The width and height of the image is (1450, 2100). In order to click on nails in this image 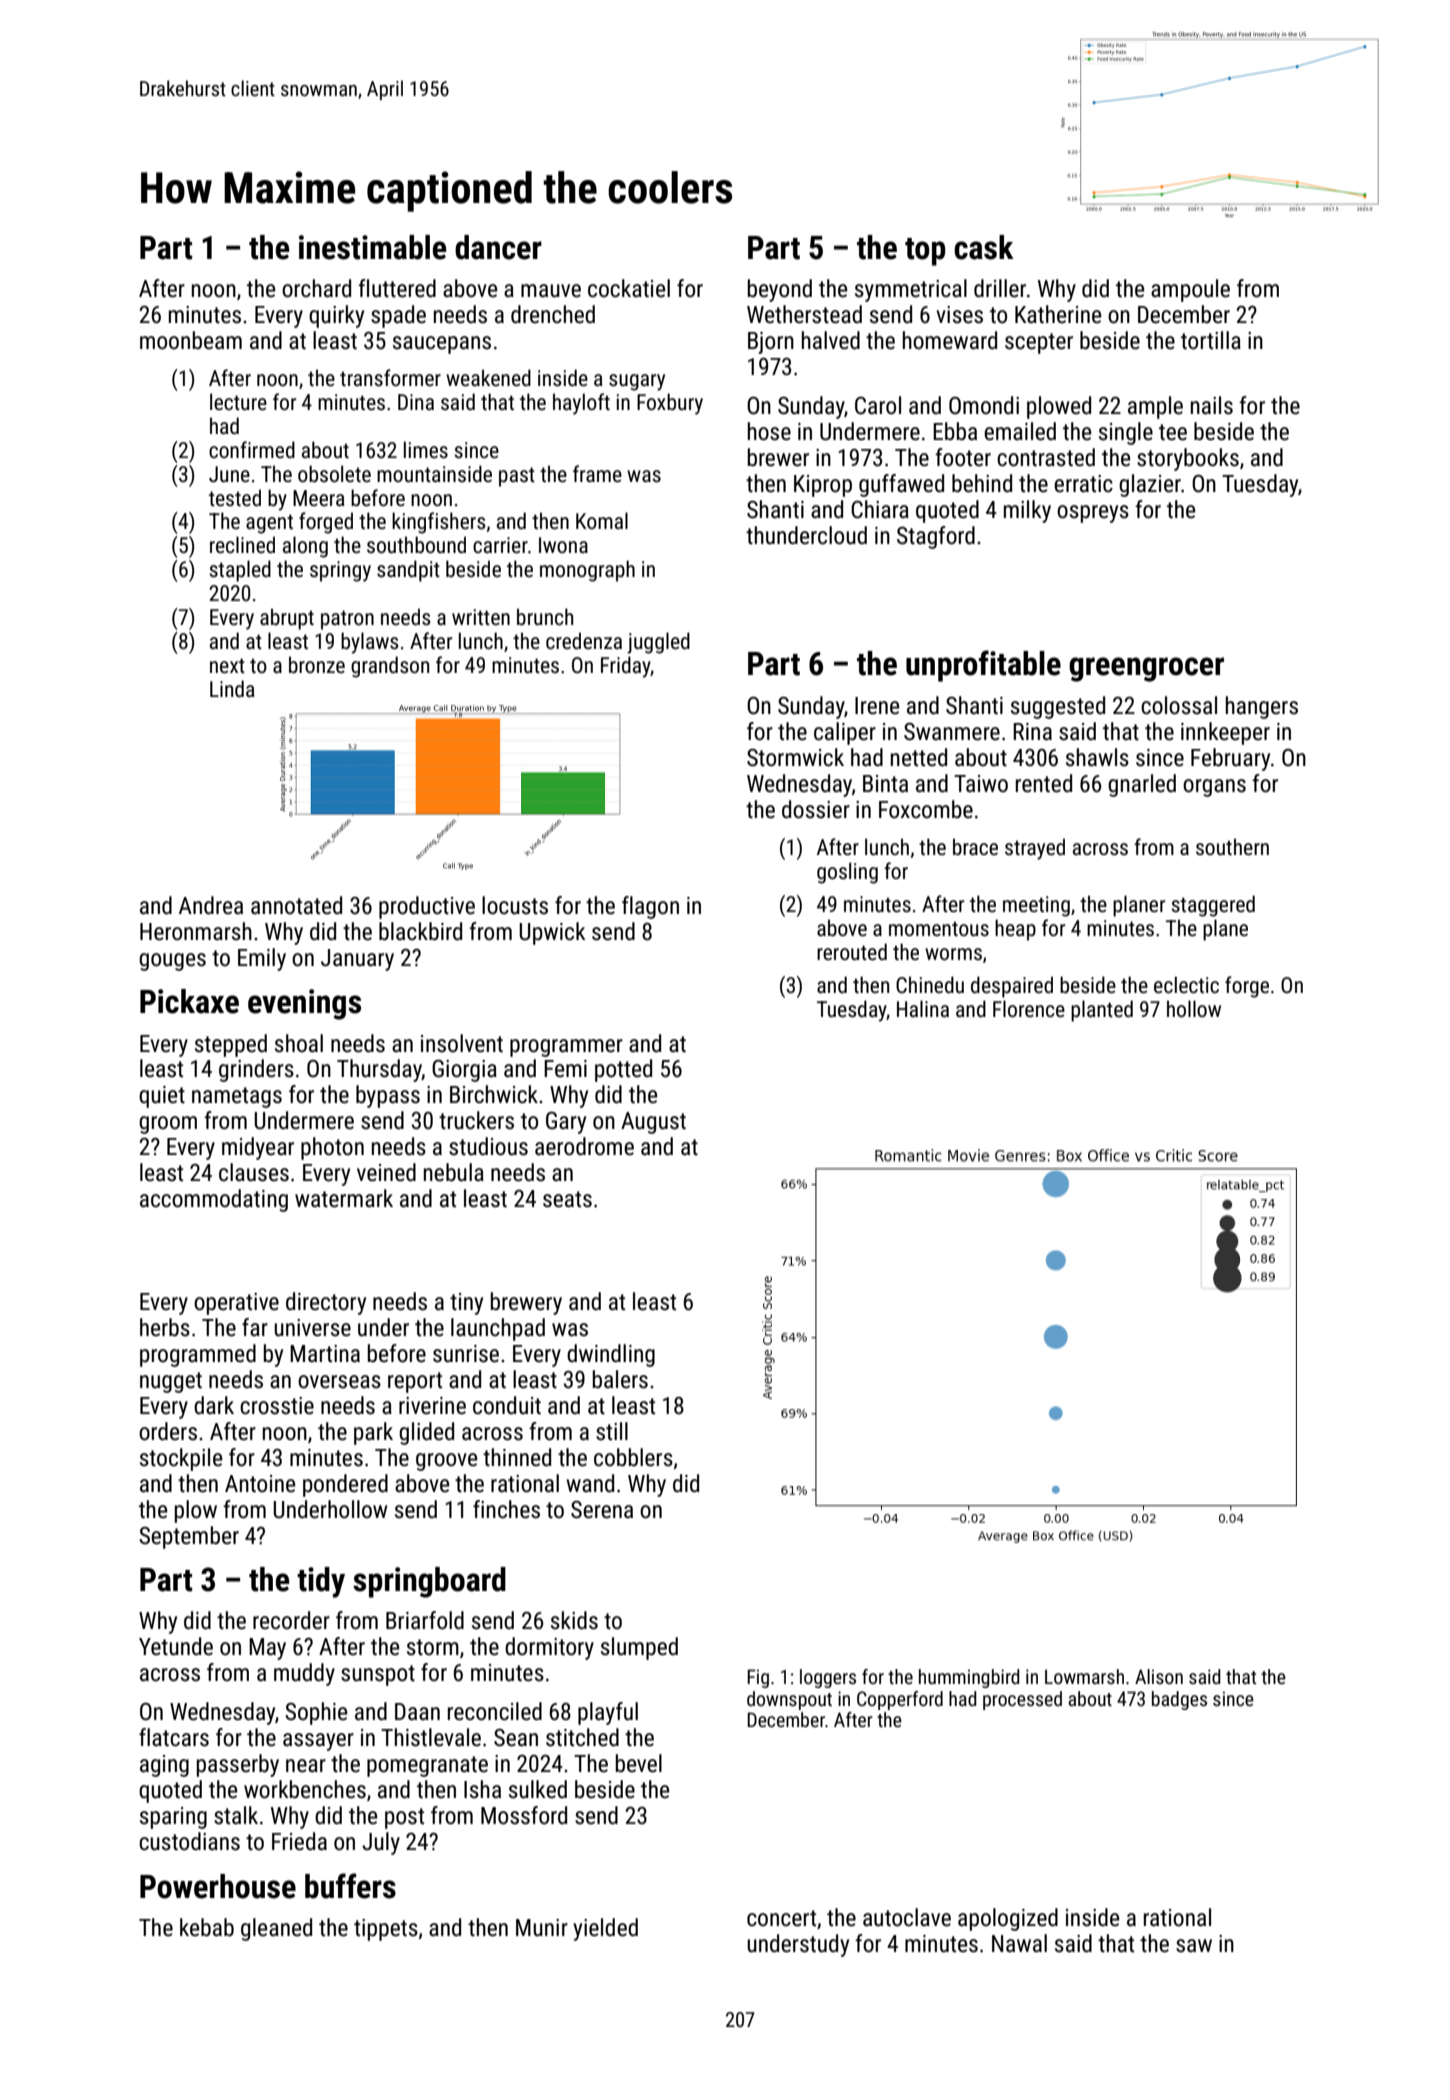, I will do `click(1212, 405)`.
